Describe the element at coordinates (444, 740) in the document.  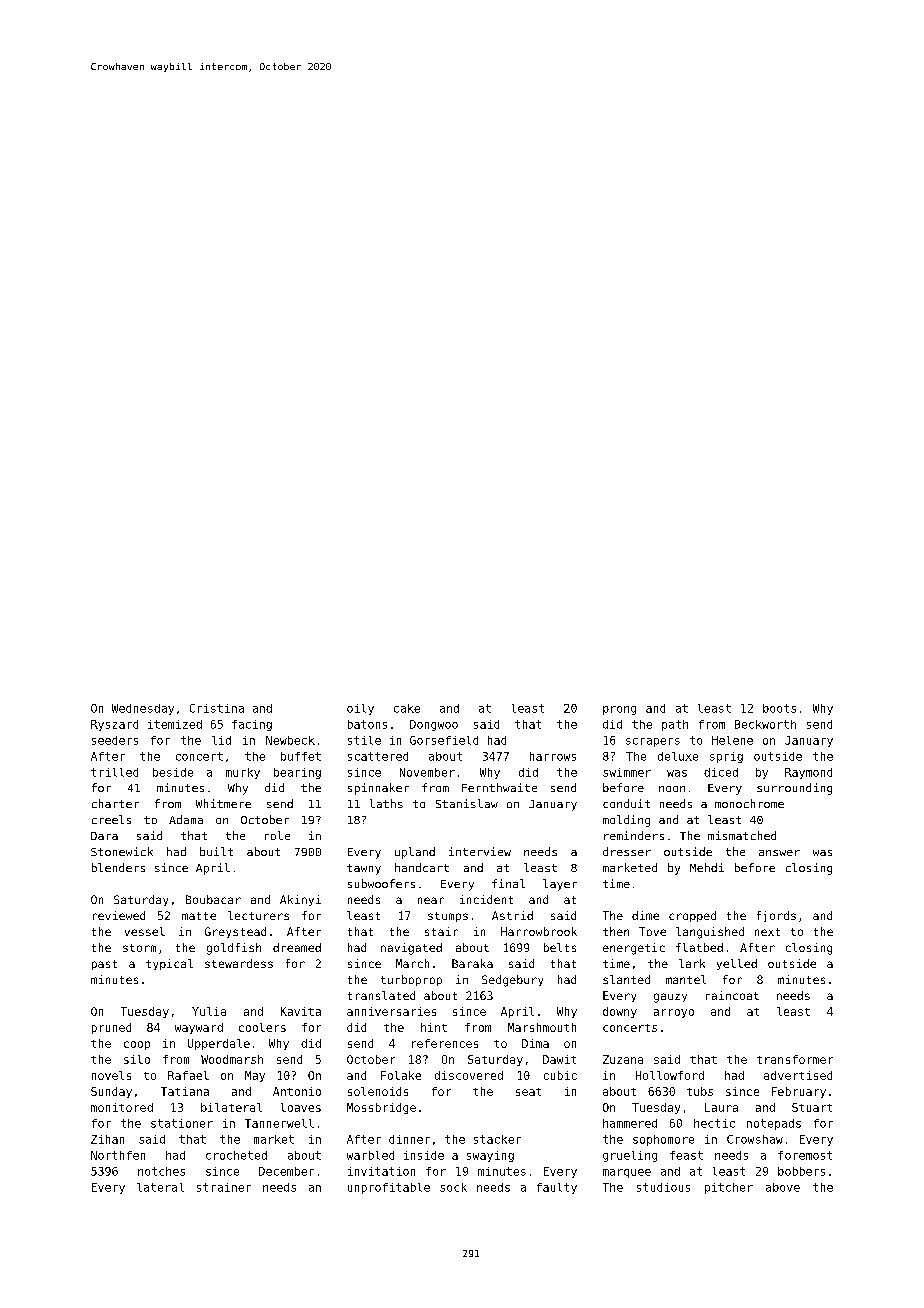
I see `Gorsefield` at that location.
